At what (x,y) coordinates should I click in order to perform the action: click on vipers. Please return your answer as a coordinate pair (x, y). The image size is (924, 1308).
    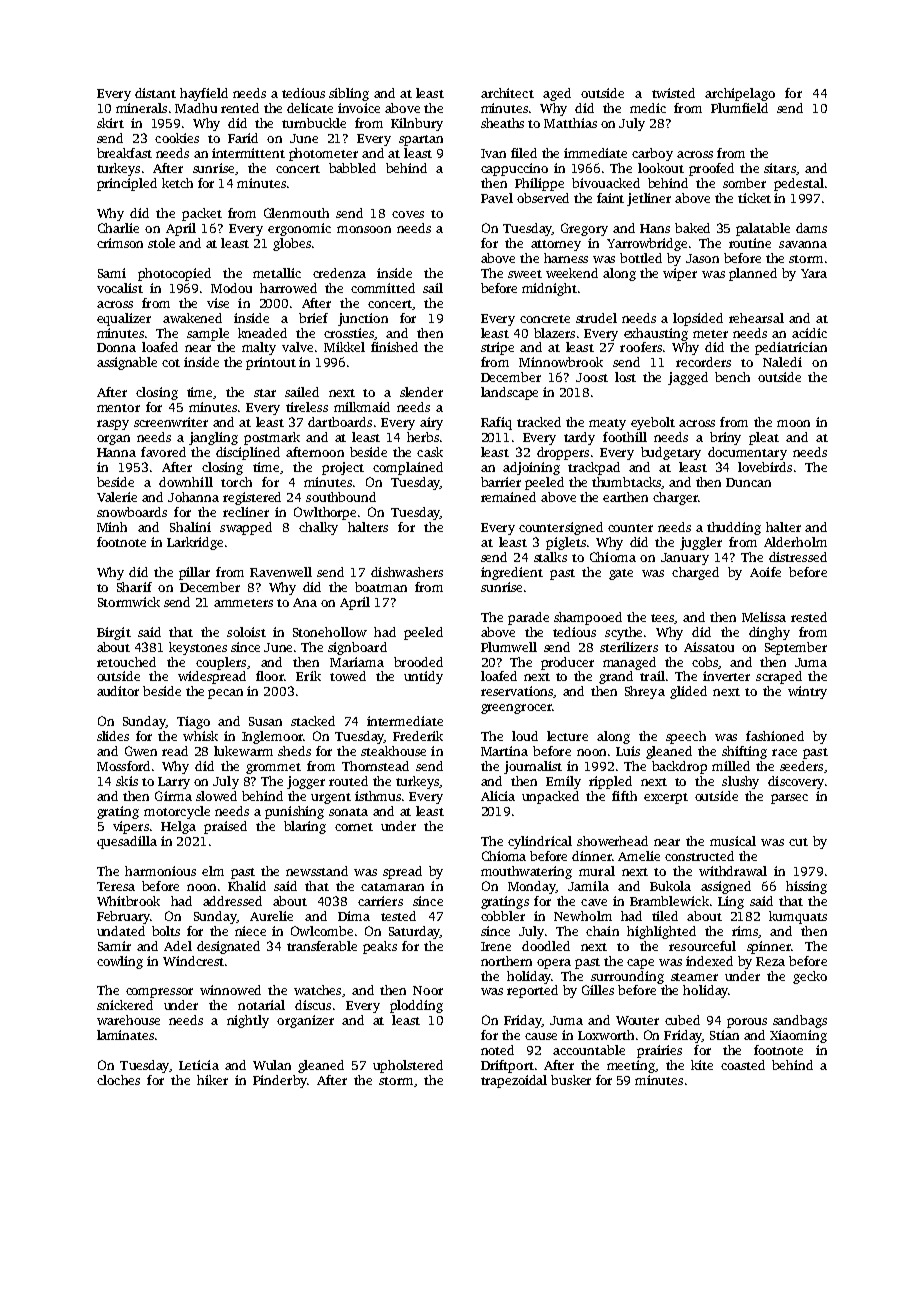
    Looking at the image, I should click on (131, 827).
